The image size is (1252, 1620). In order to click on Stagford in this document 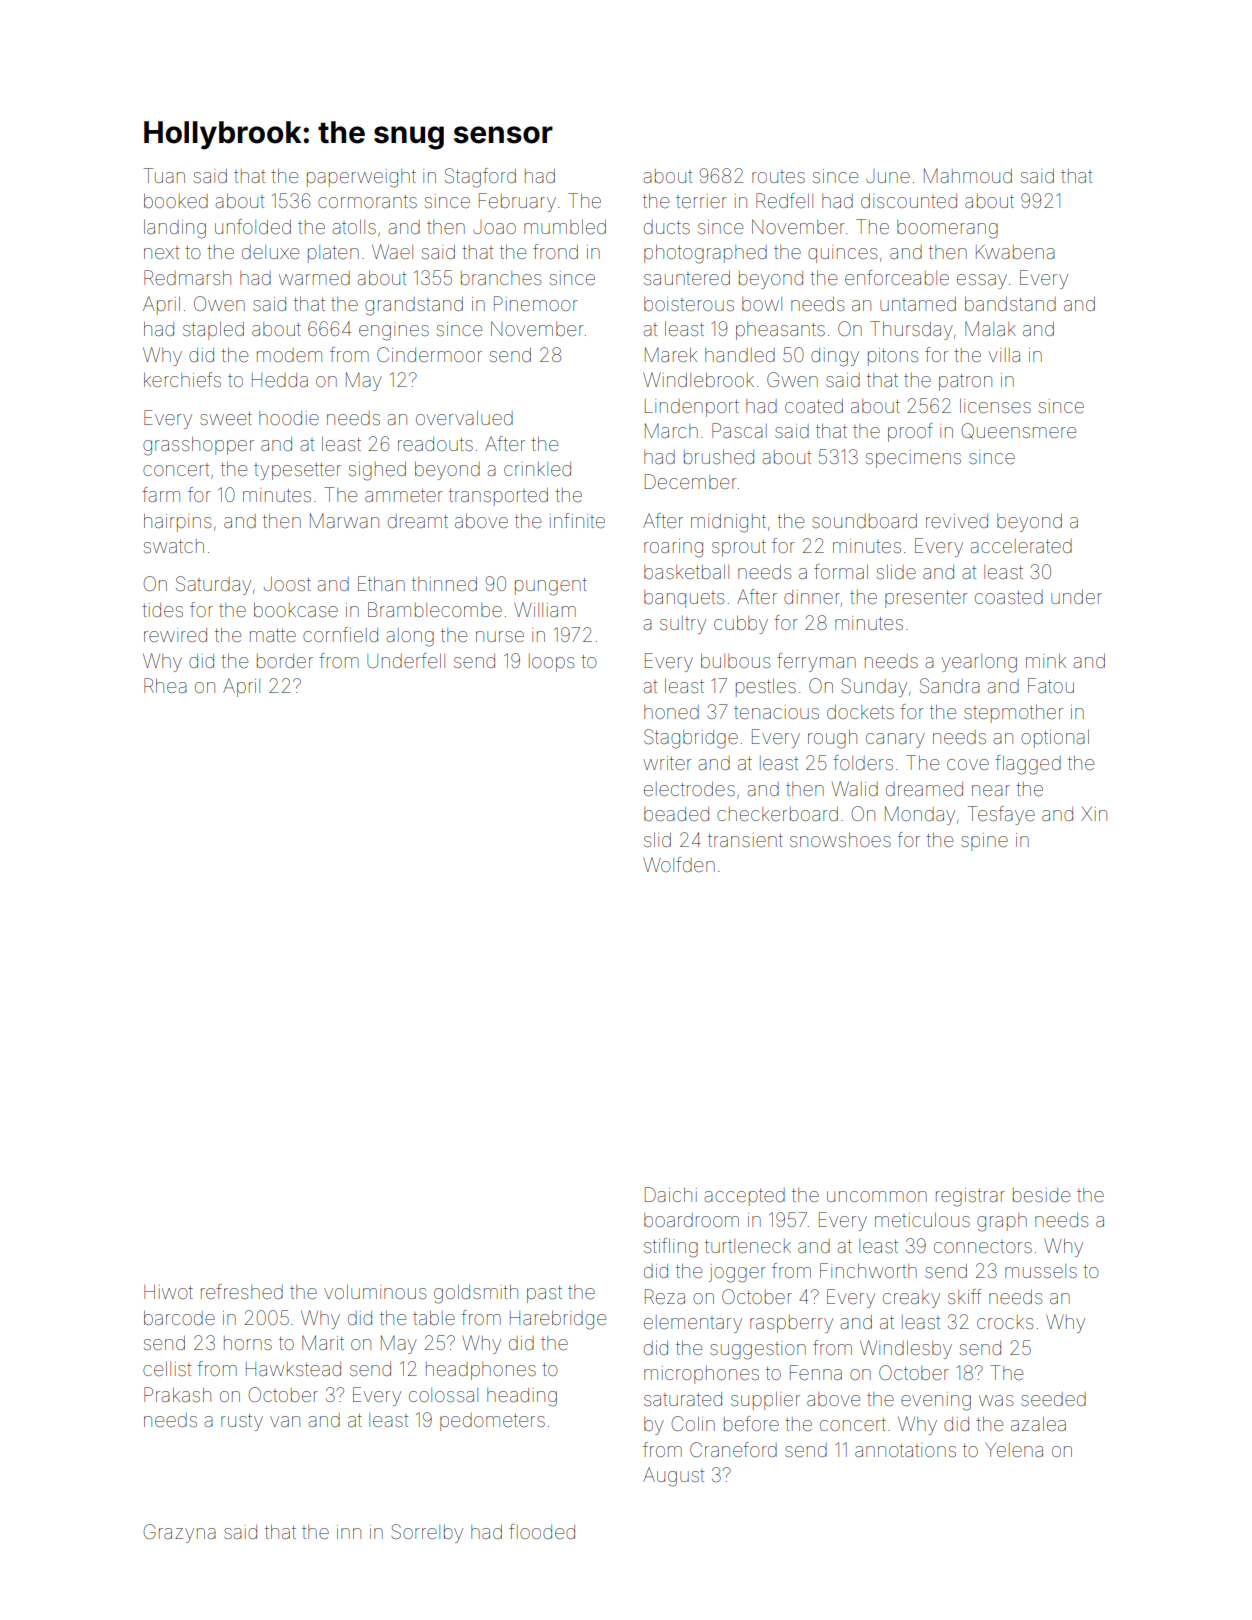, I will do `click(480, 178)`.
